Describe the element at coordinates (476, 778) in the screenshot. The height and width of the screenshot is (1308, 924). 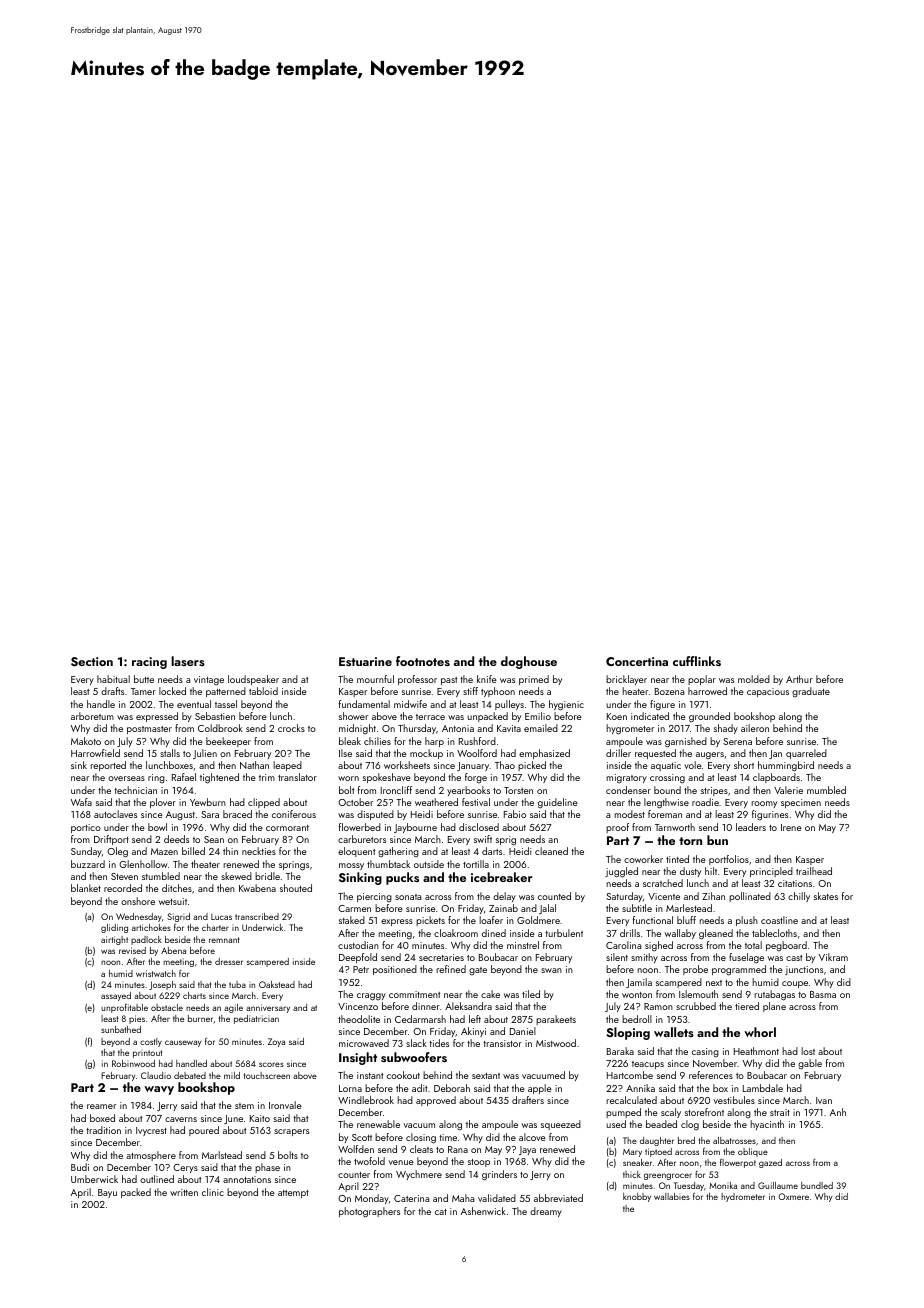
I see `forge` at that location.
